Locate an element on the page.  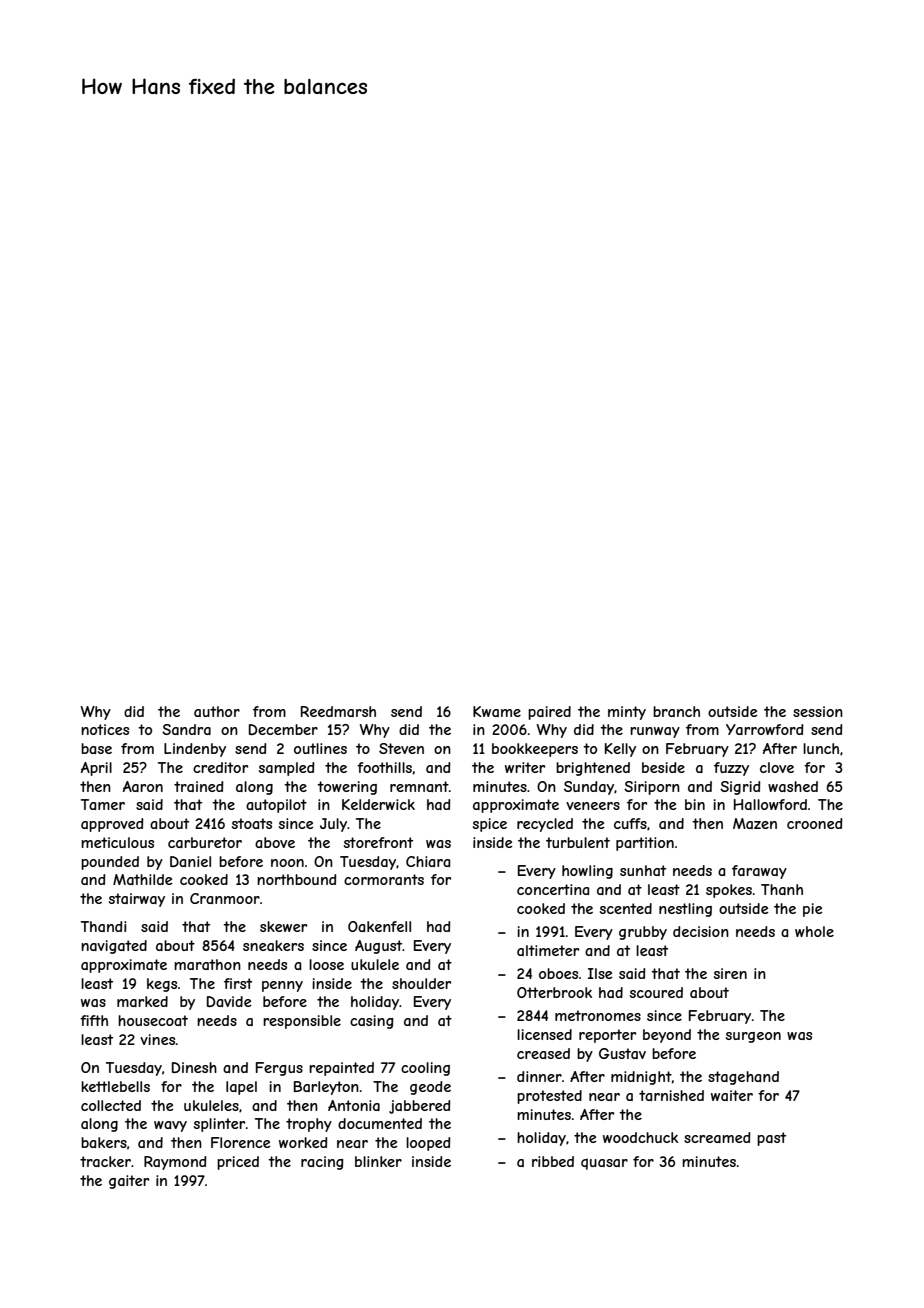
carburetor is located at coordinates (205, 842).
